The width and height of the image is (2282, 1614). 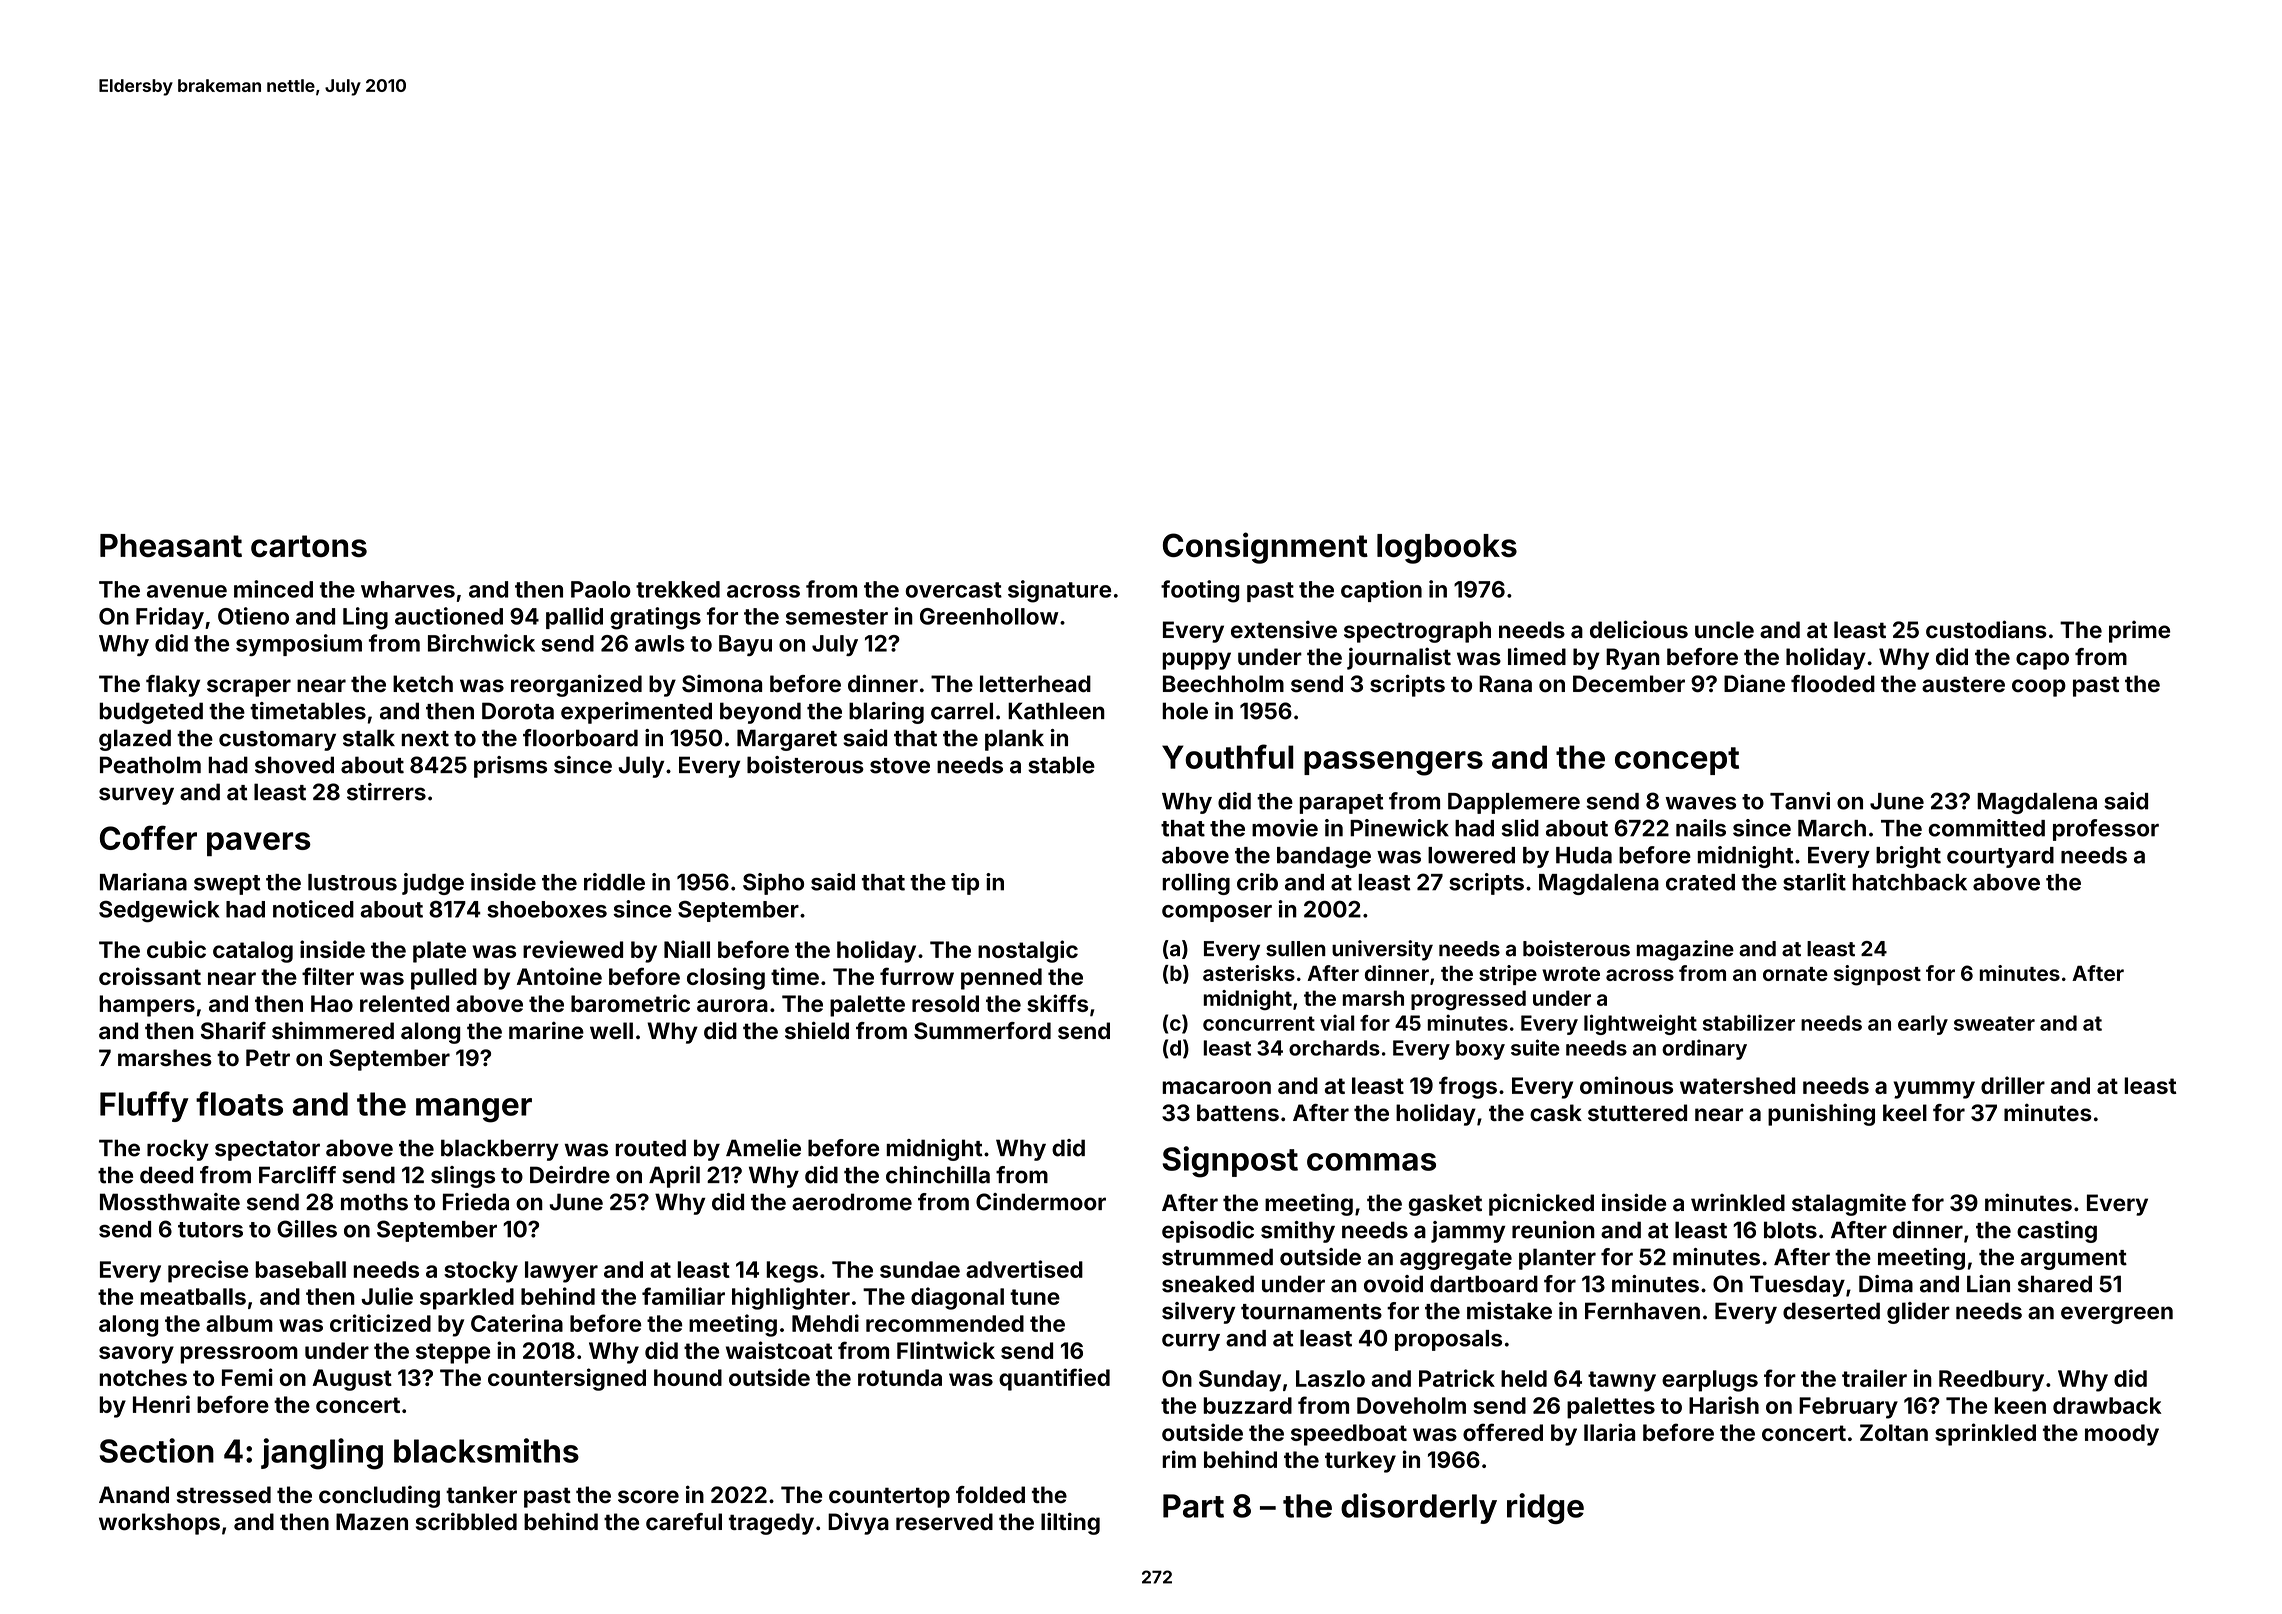 What do you see at coordinates (299, 645) in the image?
I see `symposium` at bounding box center [299, 645].
